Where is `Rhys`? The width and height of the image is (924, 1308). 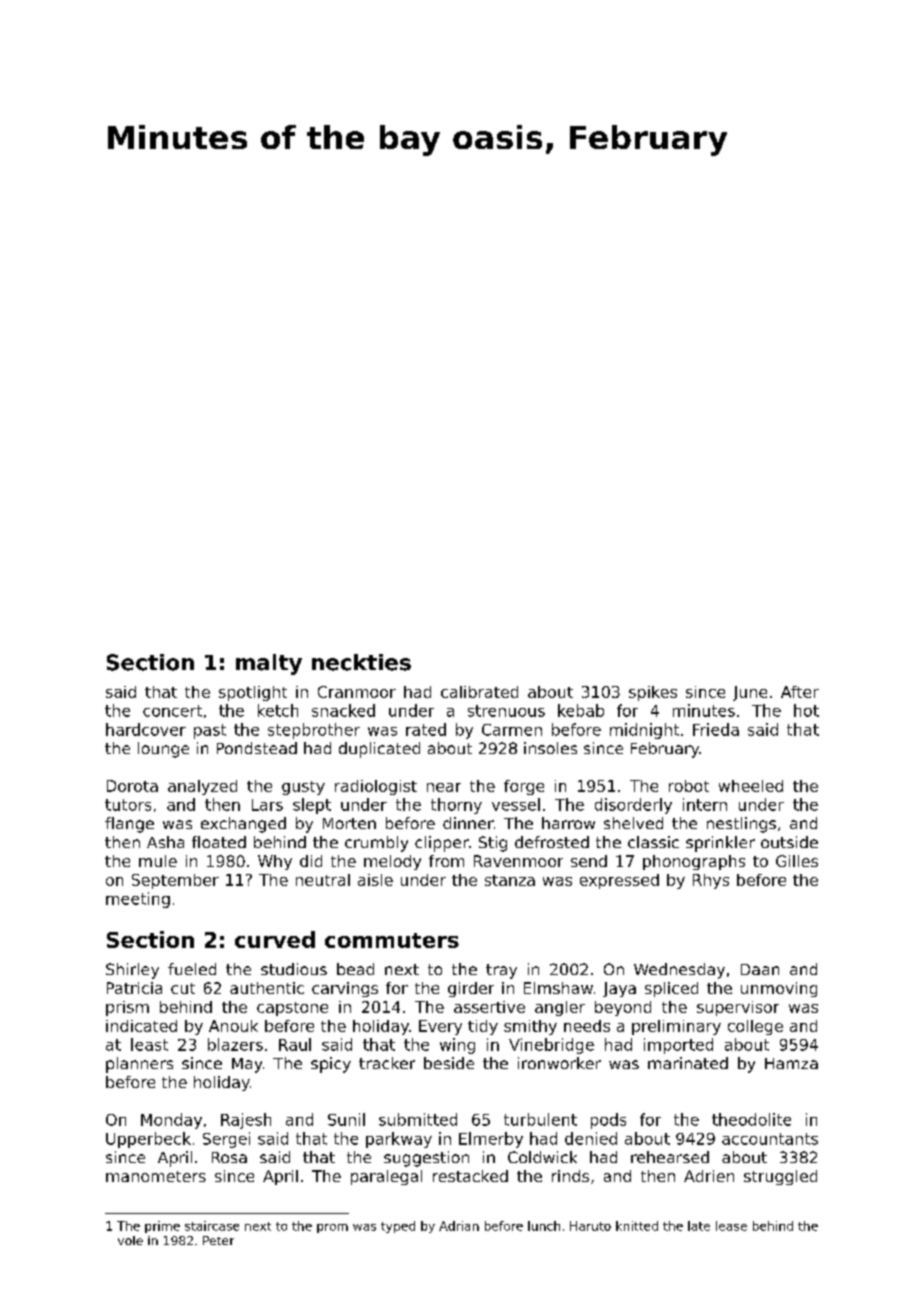 Rhys is located at coordinates (711, 881).
